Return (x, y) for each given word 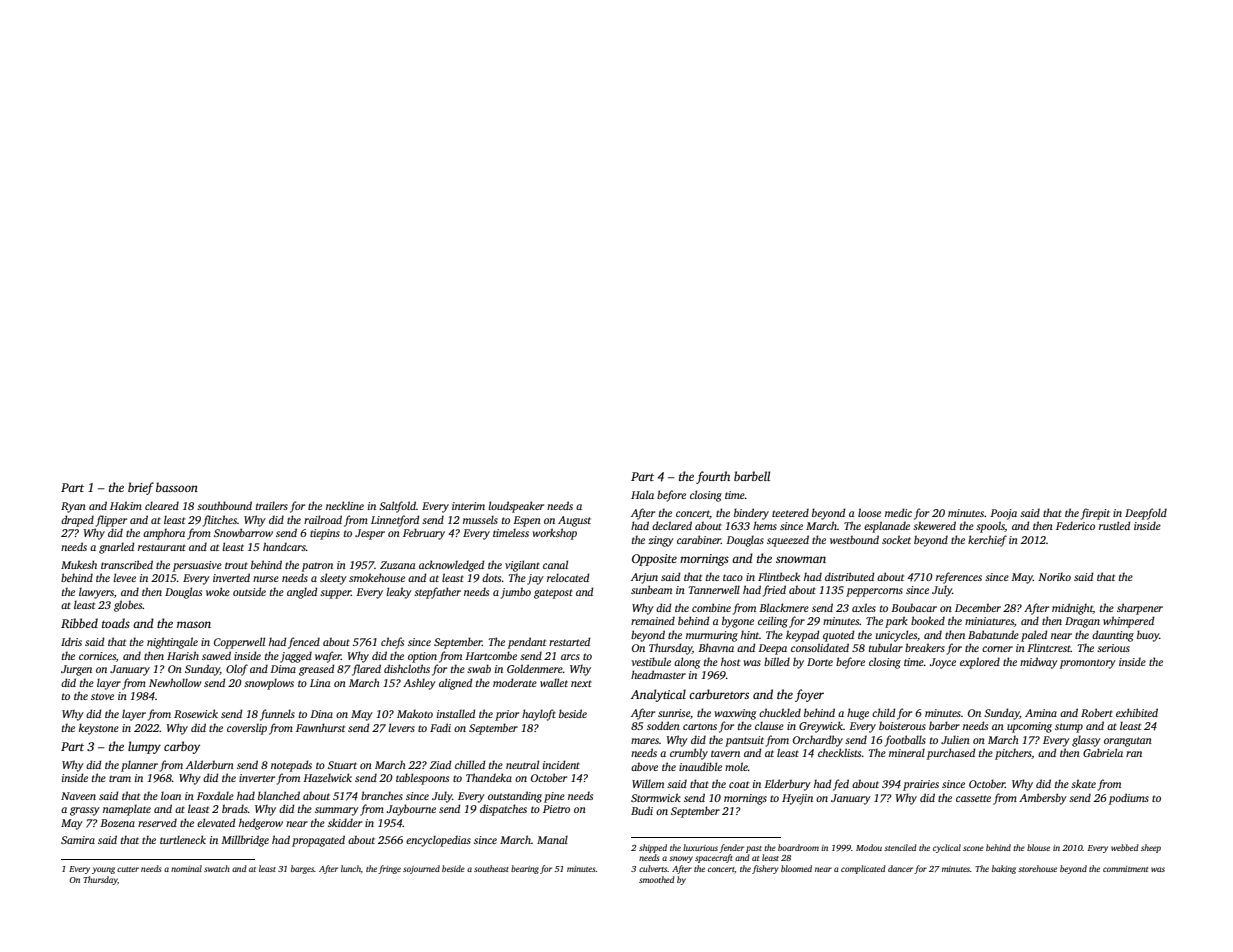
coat (739, 784)
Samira (78, 840)
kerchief (987, 541)
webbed (1125, 847)
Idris (71, 641)
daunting (1113, 636)
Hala (642, 494)
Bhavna (716, 647)
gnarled (117, 548)
